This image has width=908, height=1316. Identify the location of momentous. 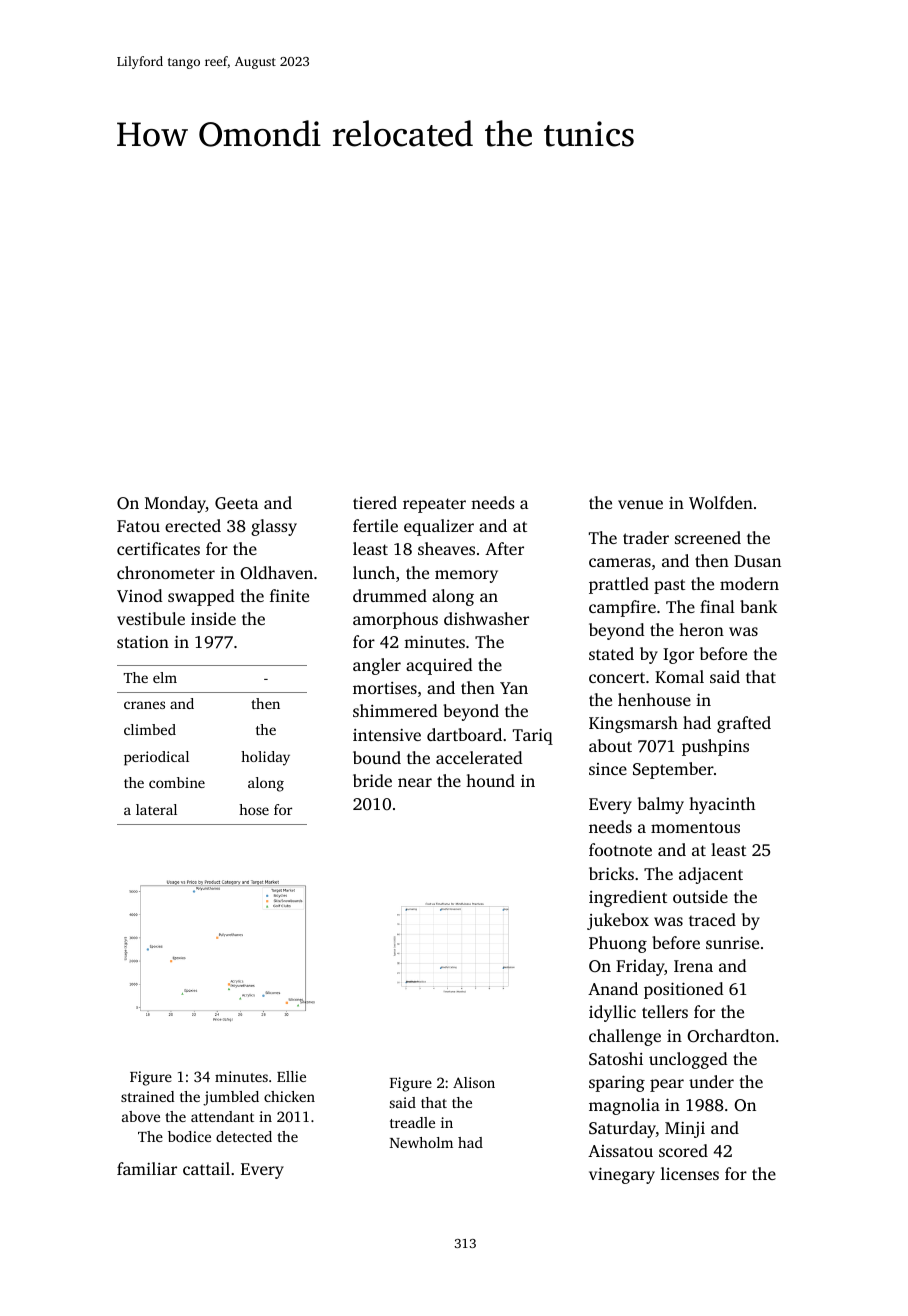
(695, 827).
